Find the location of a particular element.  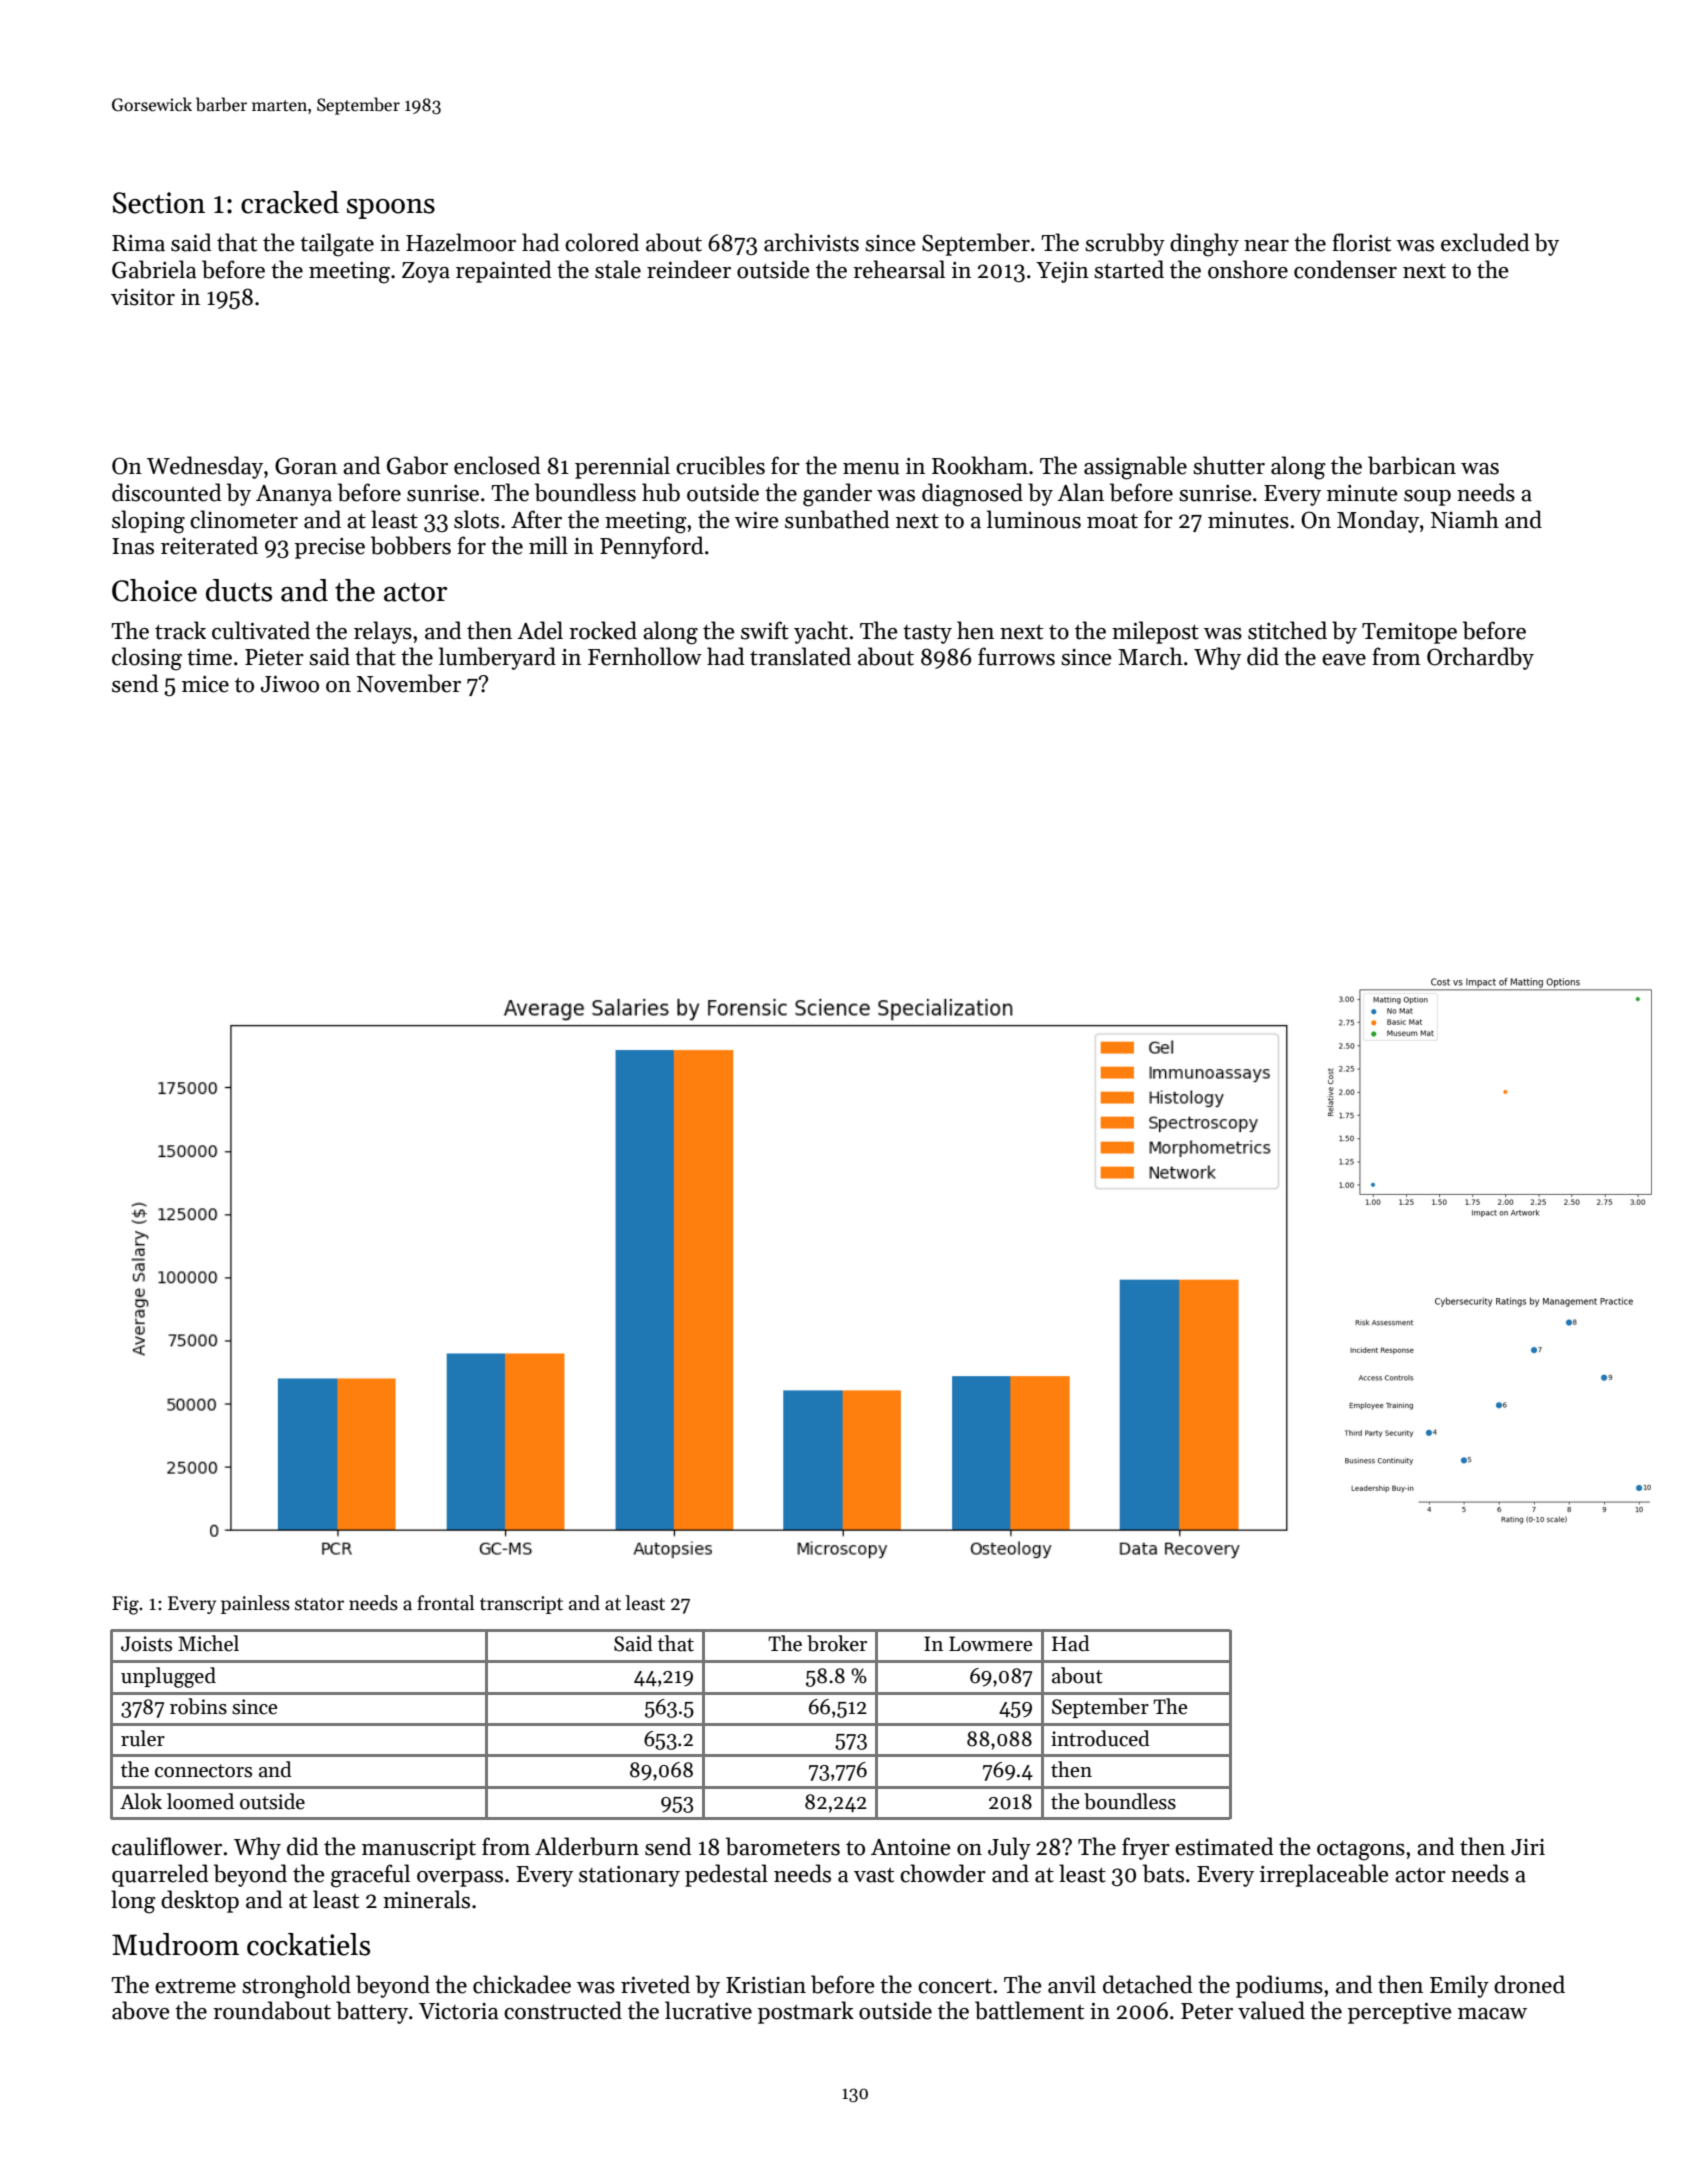

excluded is located at coordinates (1485, 242).
